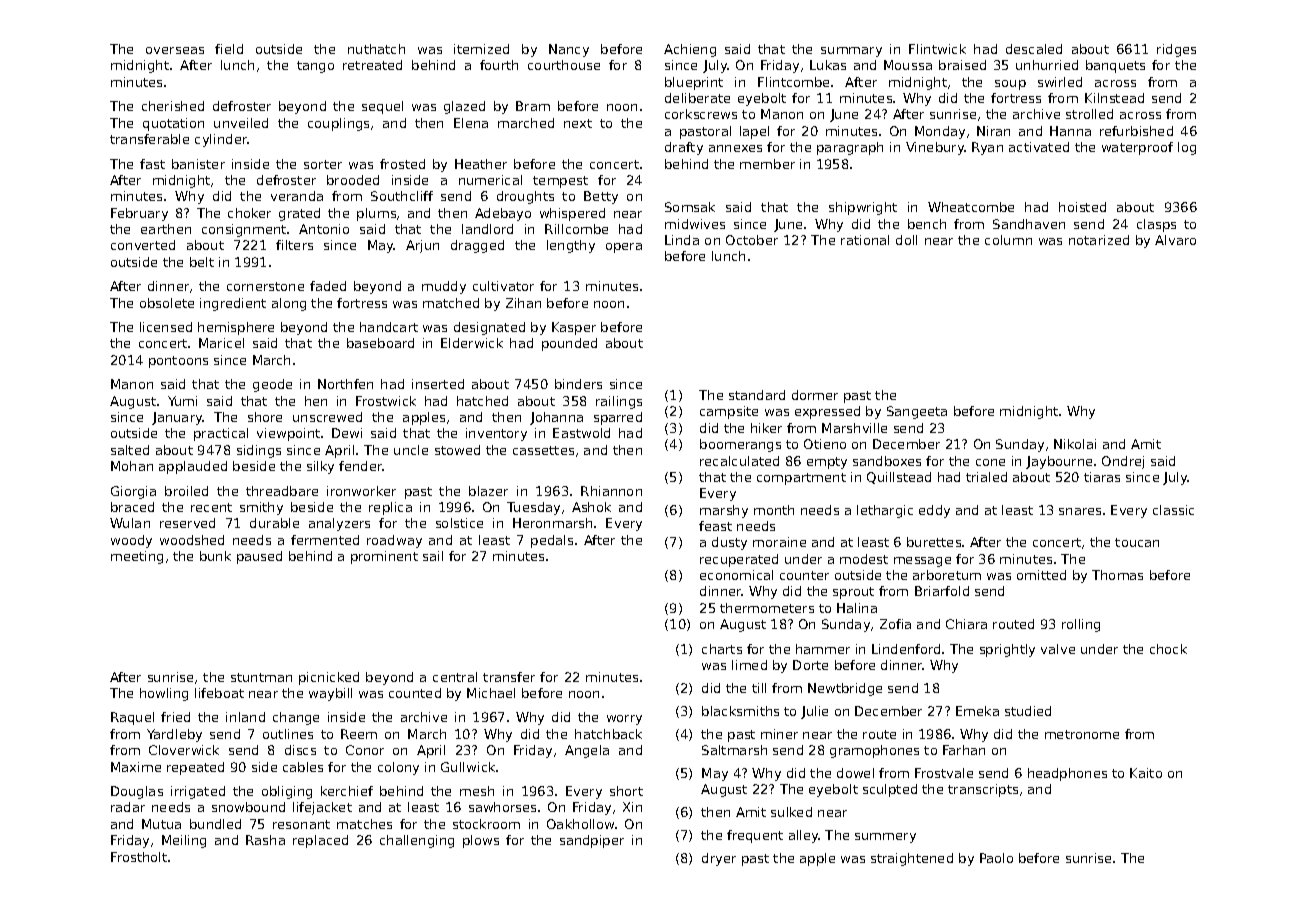 This document has width=1308, height=924. Describe the element at coordinates (533, 106) in the document. I see `Bram` at that location.
